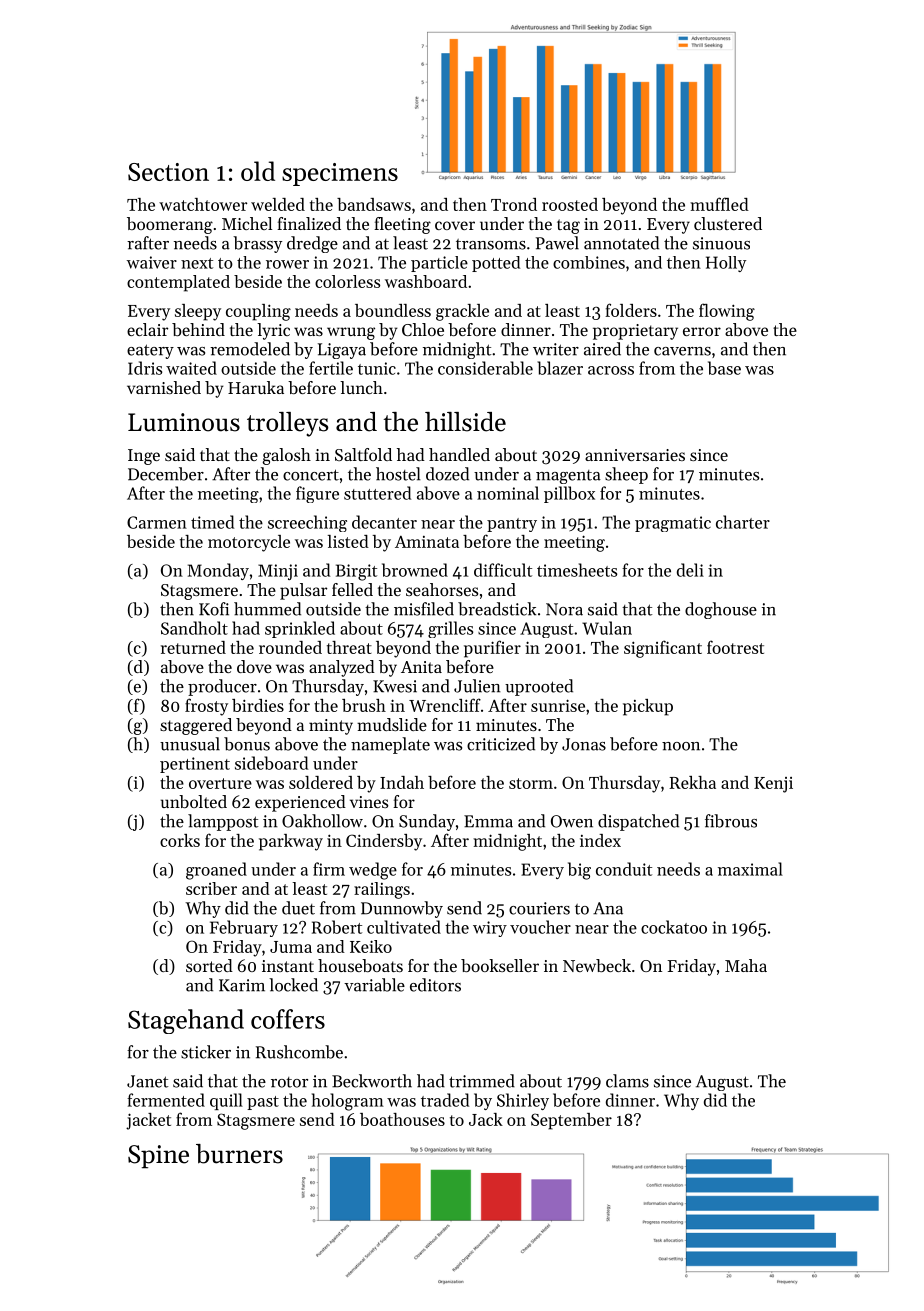  What do you see at coordinates (514, 204) in the image?
I see `Trond` at bounding box center [514, 204].
